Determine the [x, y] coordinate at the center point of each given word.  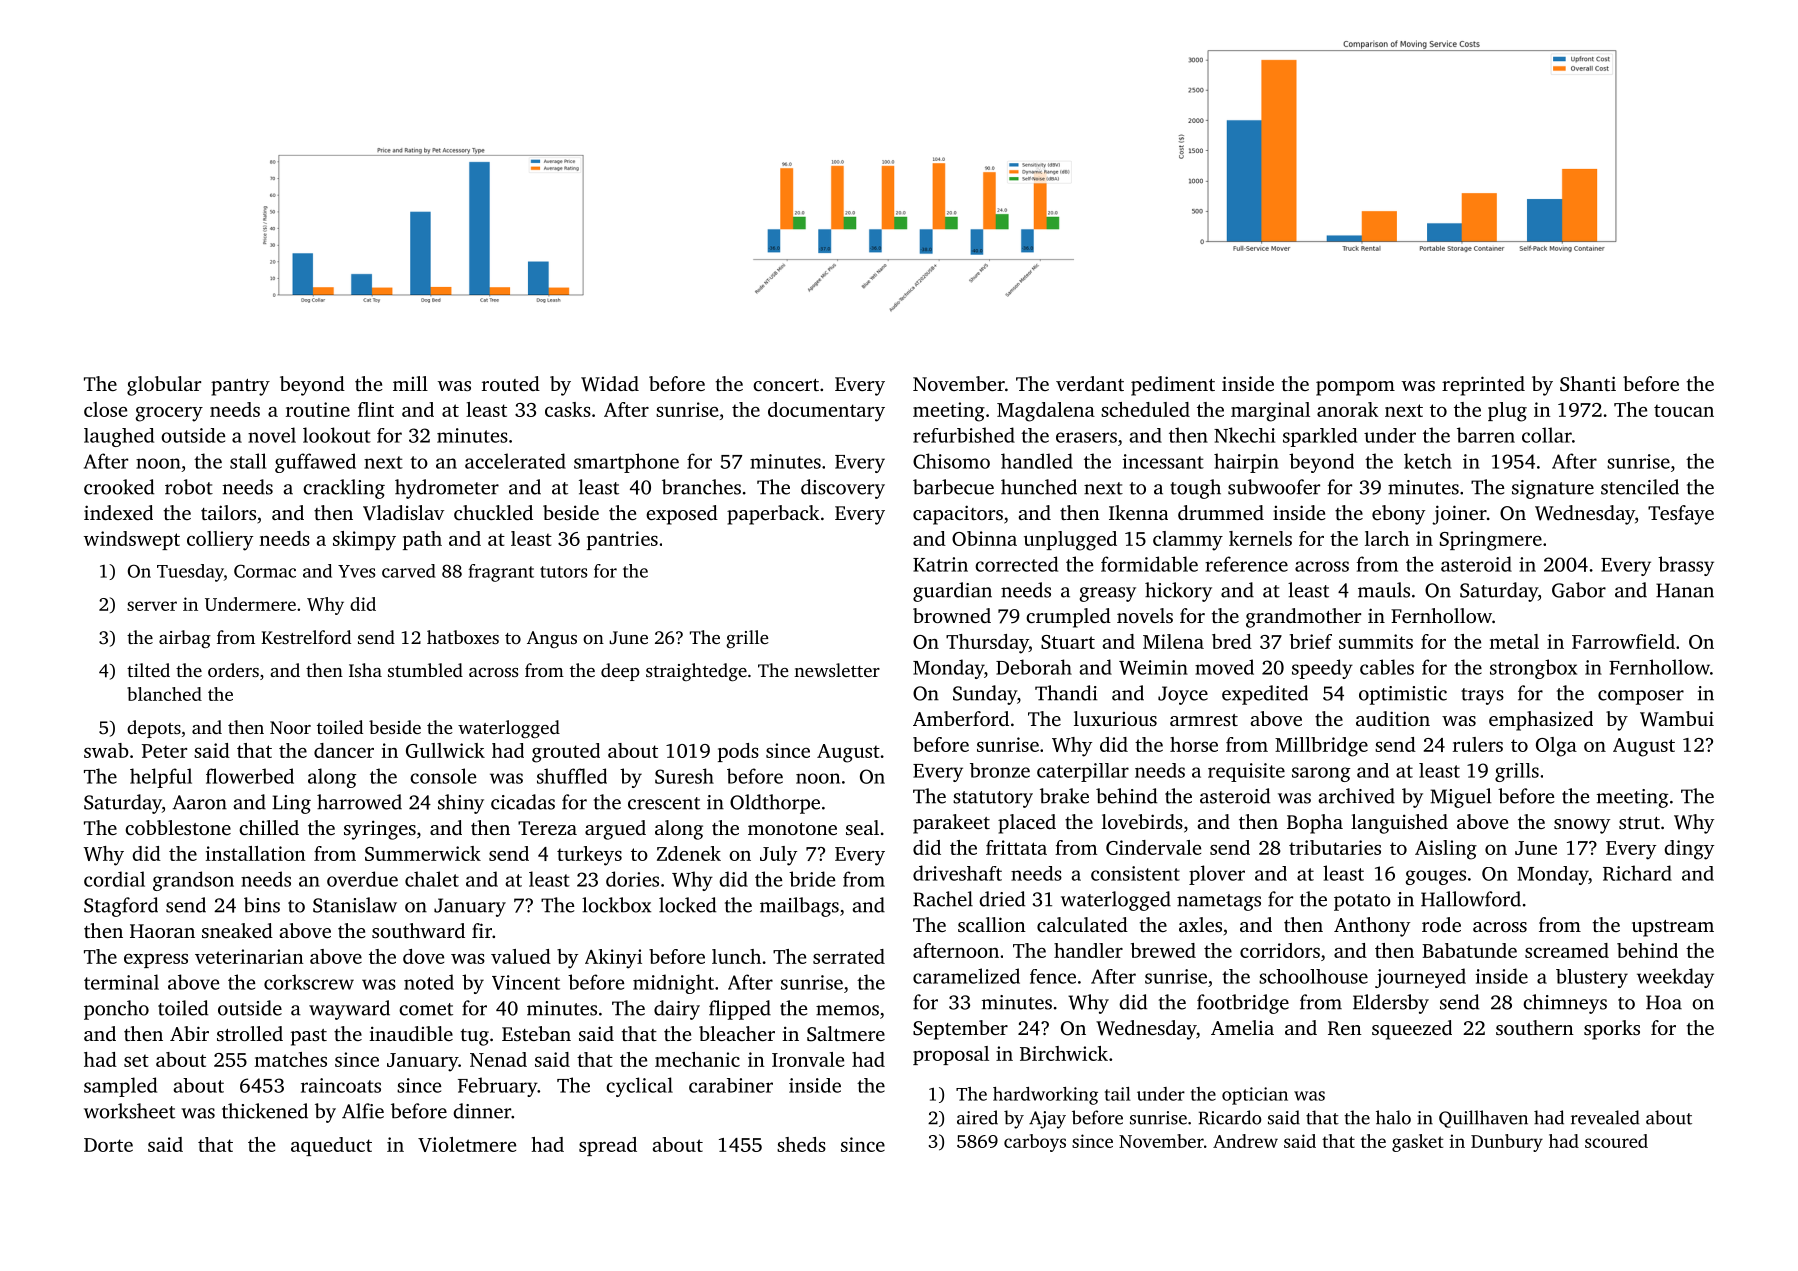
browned [952, 615]
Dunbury [1507, 1143]
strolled [250, 1033]
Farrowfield [1623, 641]
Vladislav [403, 513]
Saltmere [846, 1034]
